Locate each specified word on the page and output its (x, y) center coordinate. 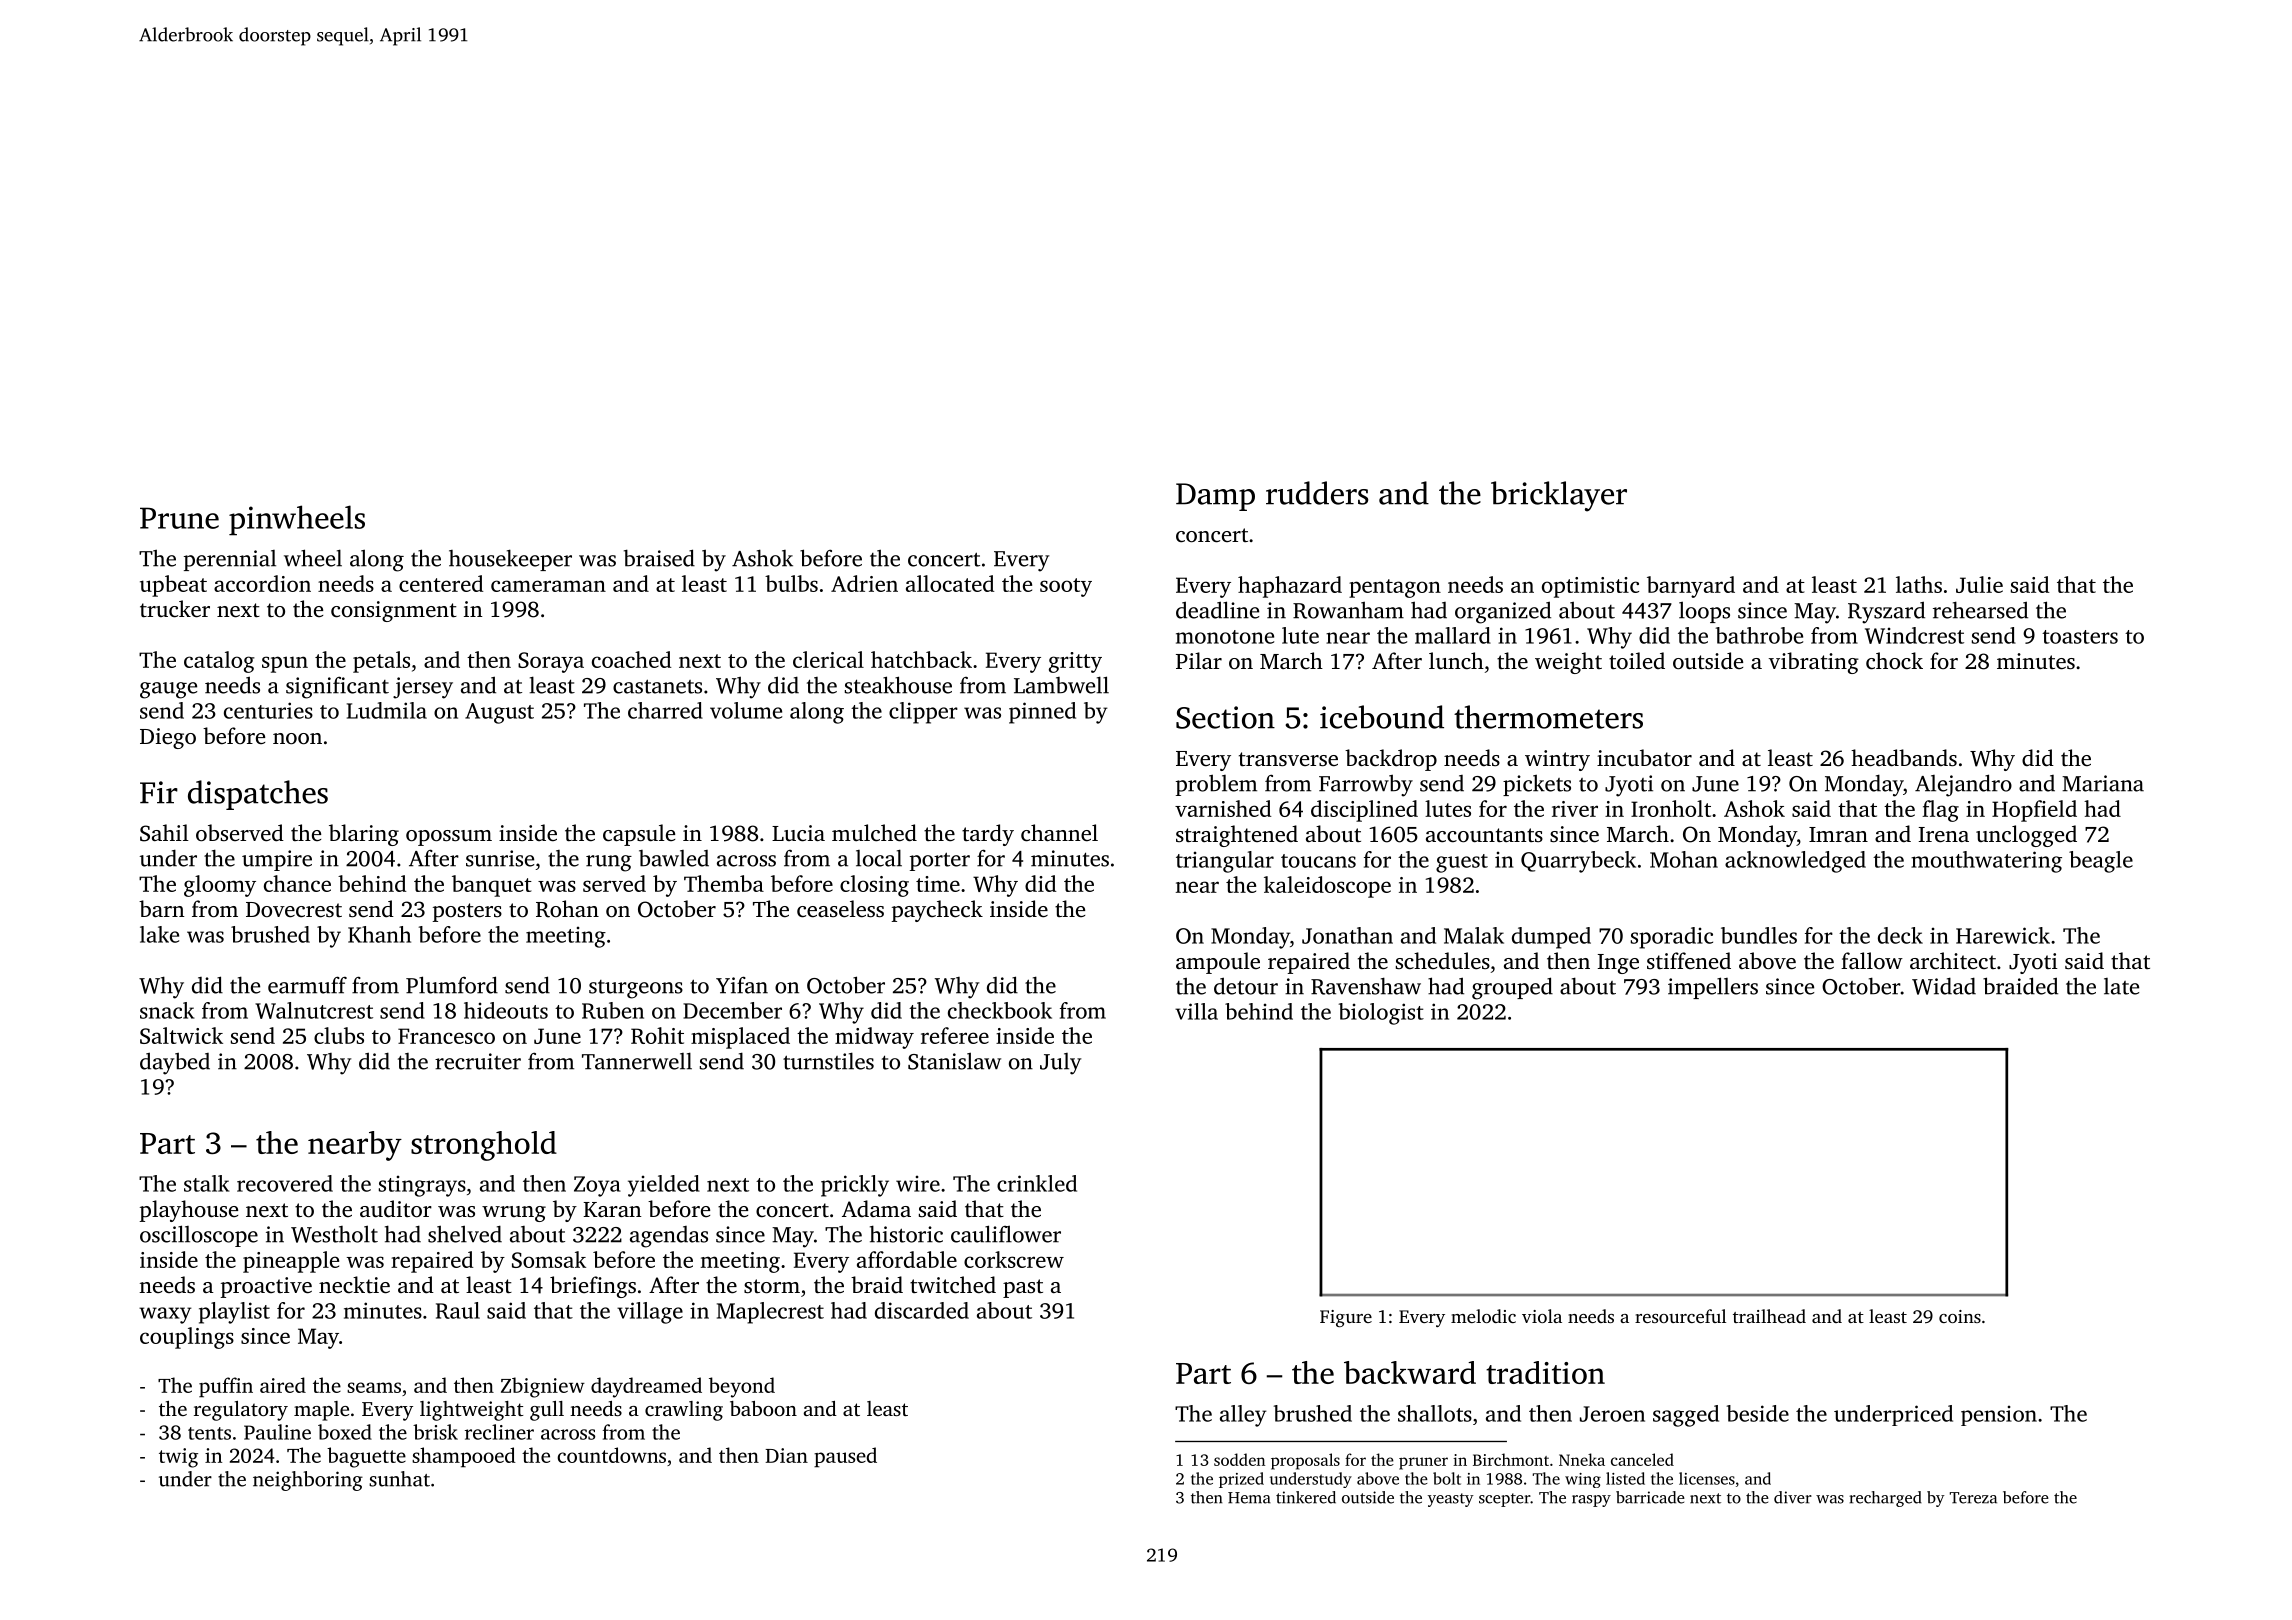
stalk (207, 1183)
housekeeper (510, 560)
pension (1999, 1415)
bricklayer (1559, 496)
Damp (1215, 497)
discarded (922, 1310)
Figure (1346, 1318)
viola (1542, 1316)
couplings (187, 1338)
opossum (449, 838)
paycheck (937, 911)
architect (1953, 961)
